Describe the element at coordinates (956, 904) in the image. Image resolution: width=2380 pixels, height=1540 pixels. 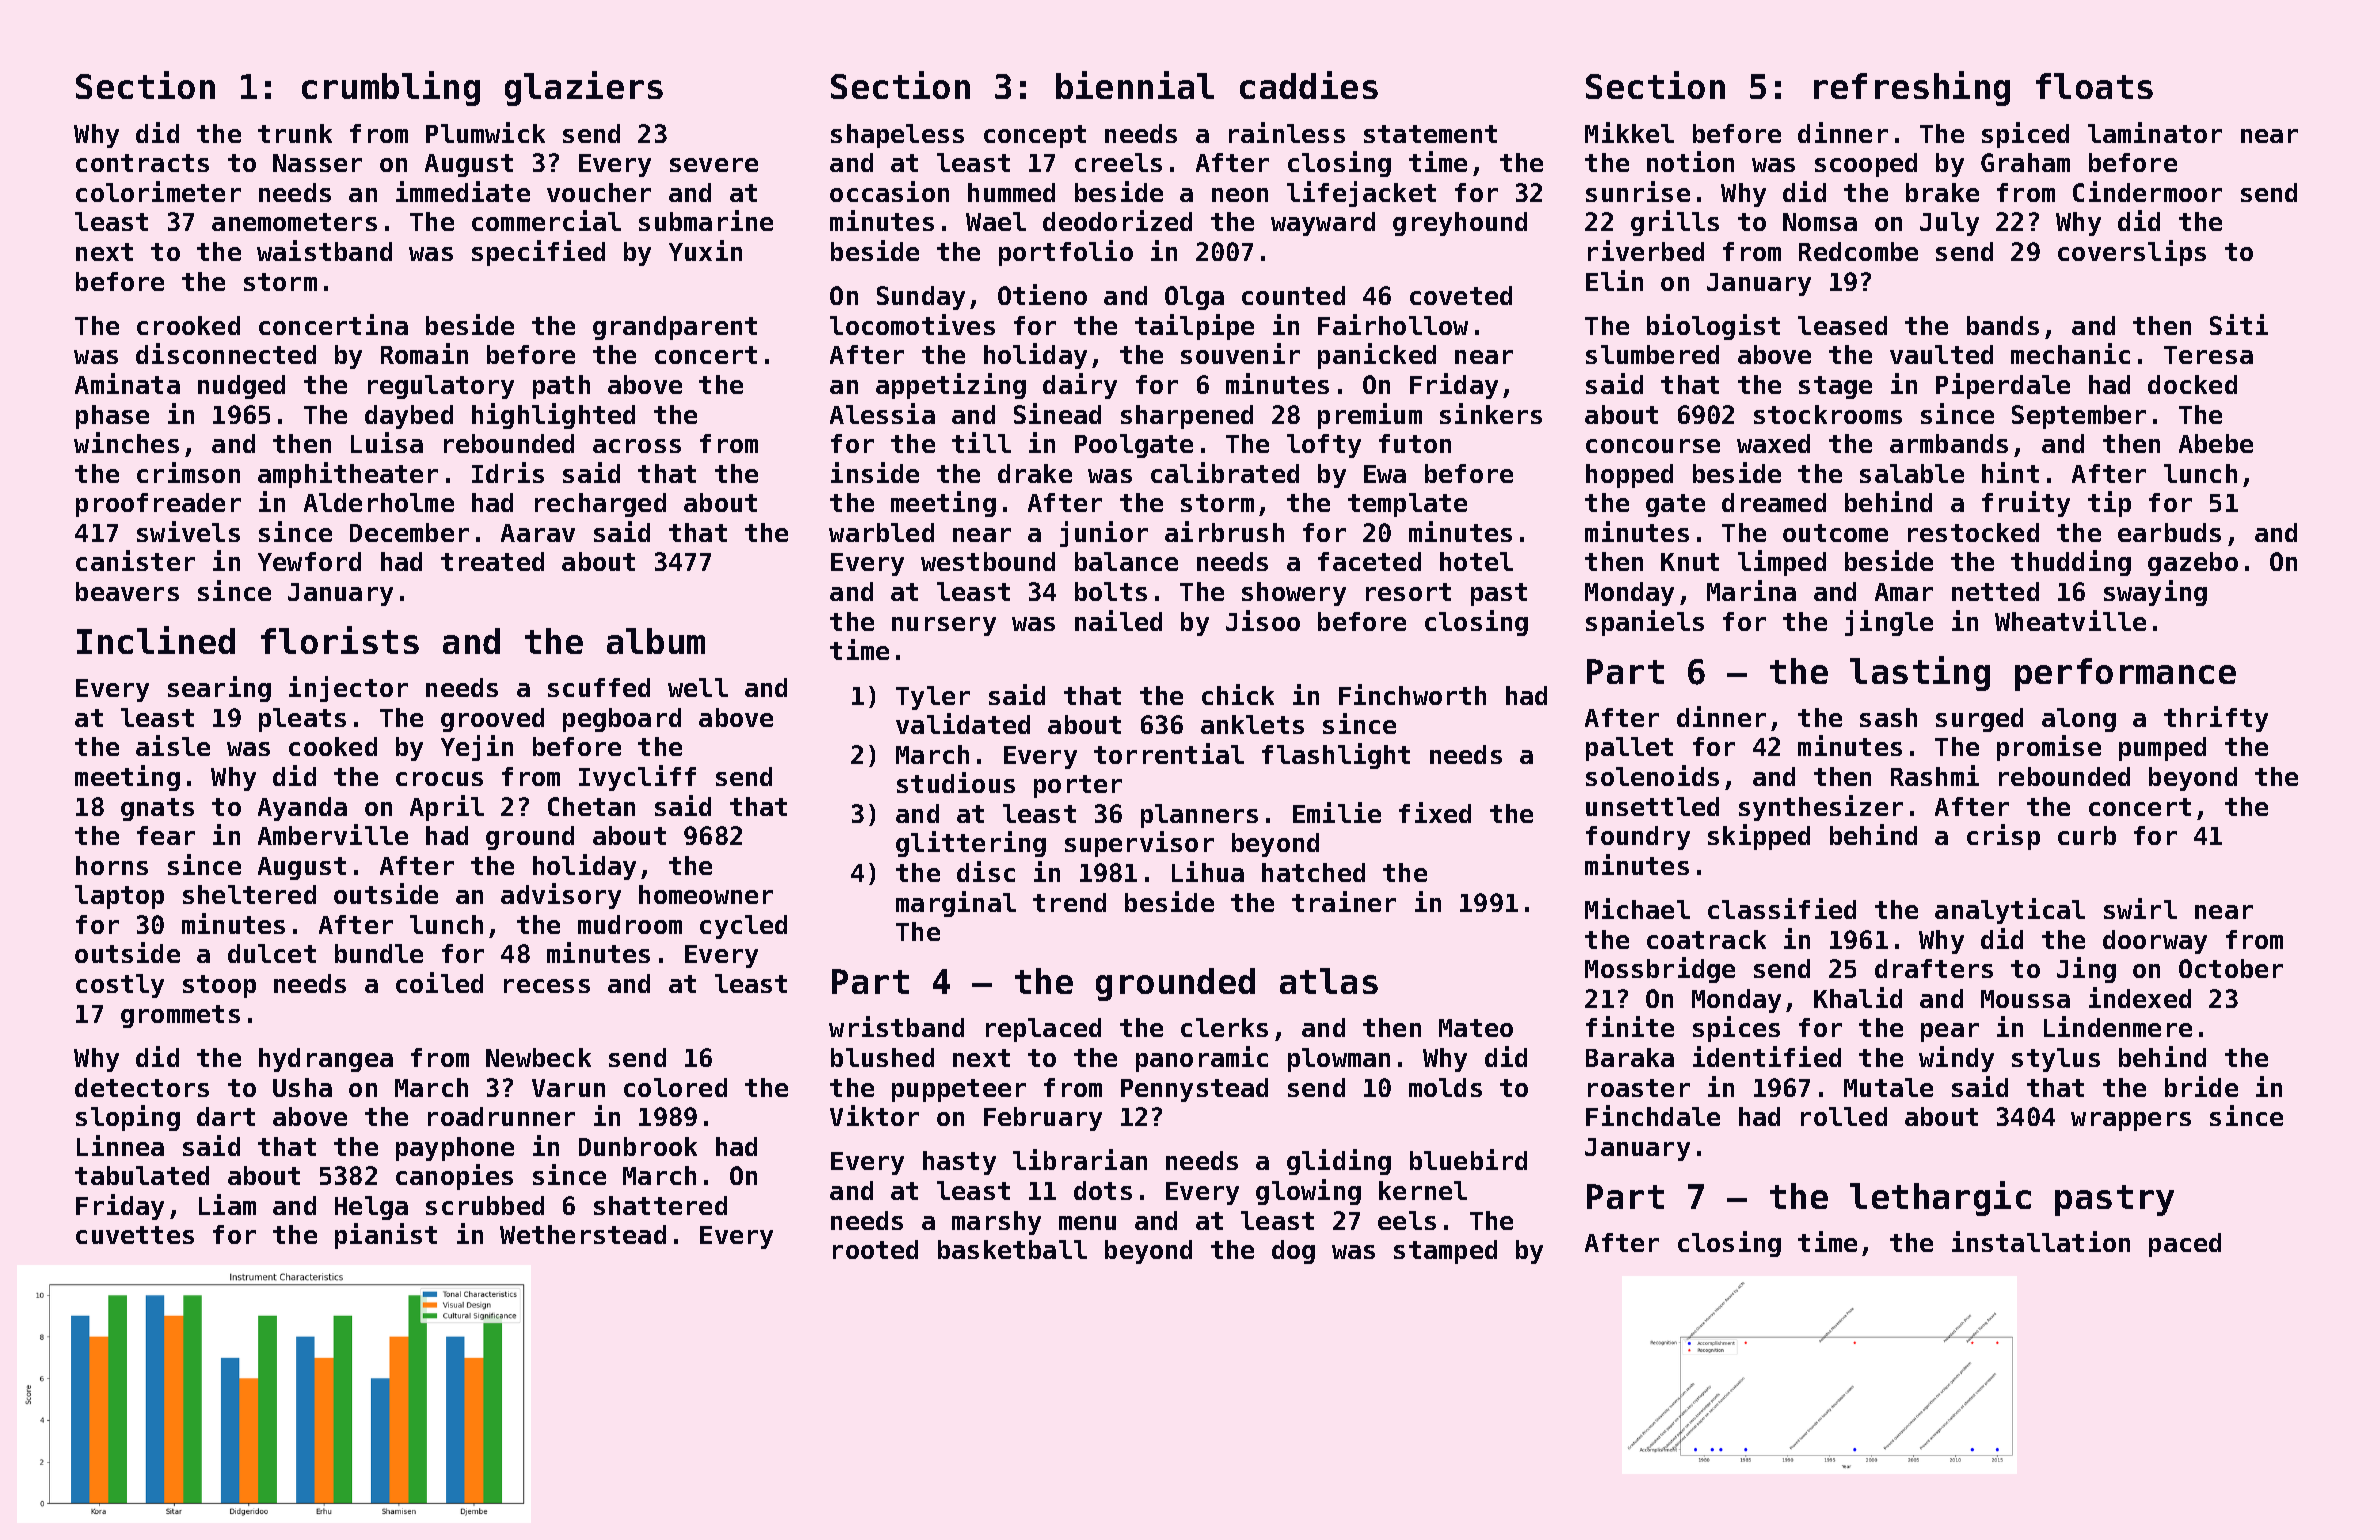
I see `marginal` at that location.
